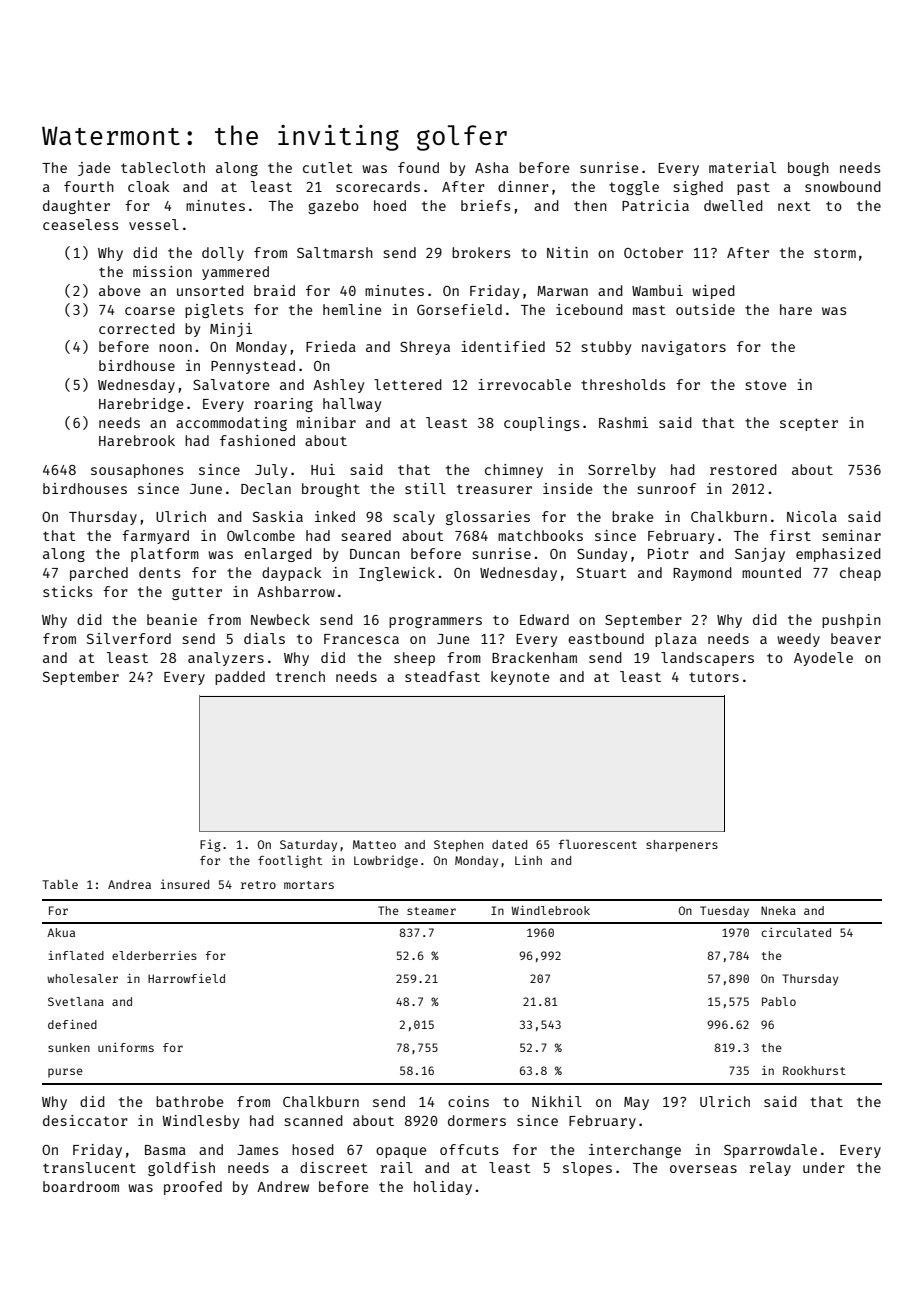 The height and width of the document is (1308, 924). Describe the element at coordinates (328, 167) in the document. I see `cutlet` at that location.
